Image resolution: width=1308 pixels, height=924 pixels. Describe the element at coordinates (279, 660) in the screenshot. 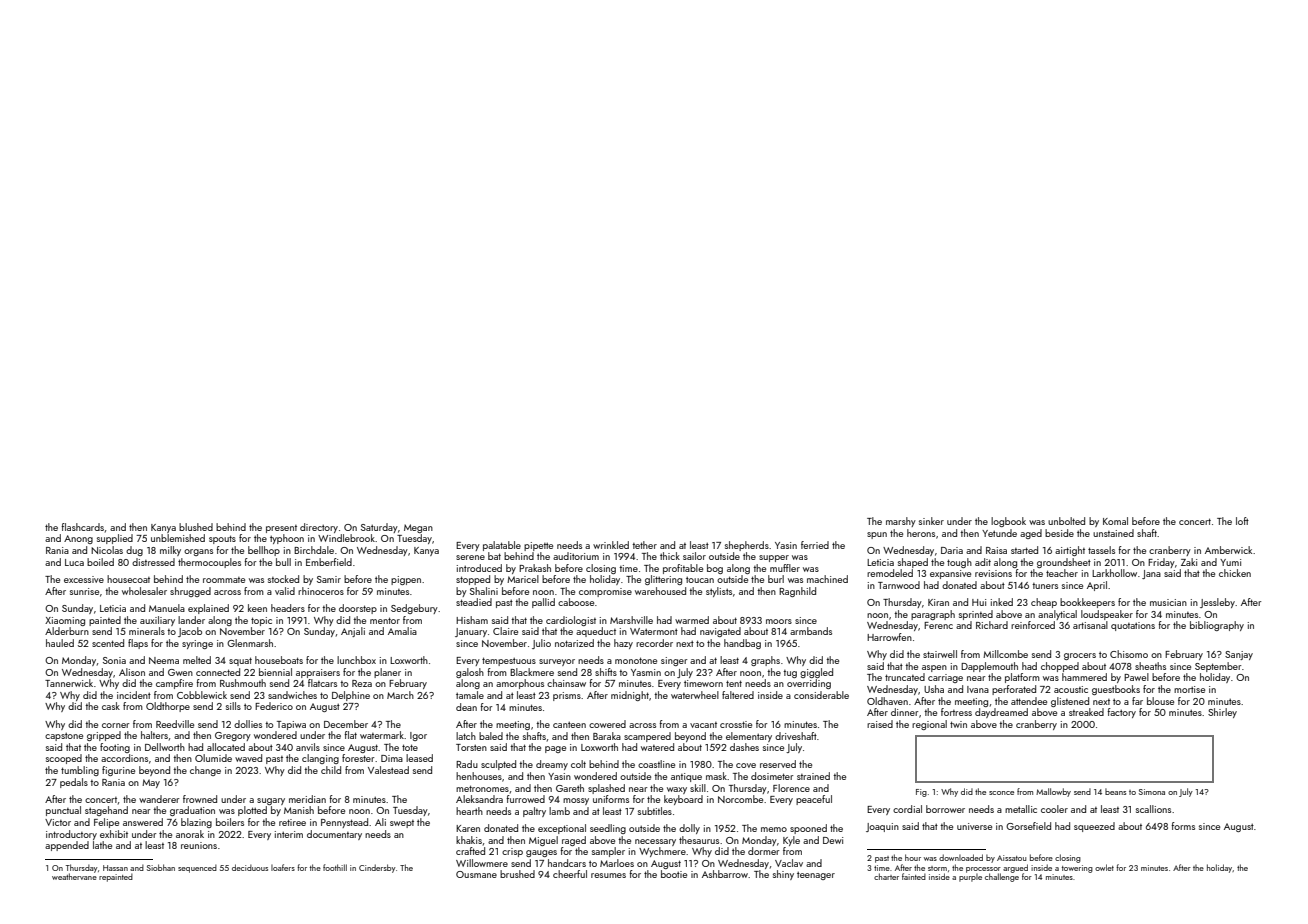

I see `houseboats` at that location.
